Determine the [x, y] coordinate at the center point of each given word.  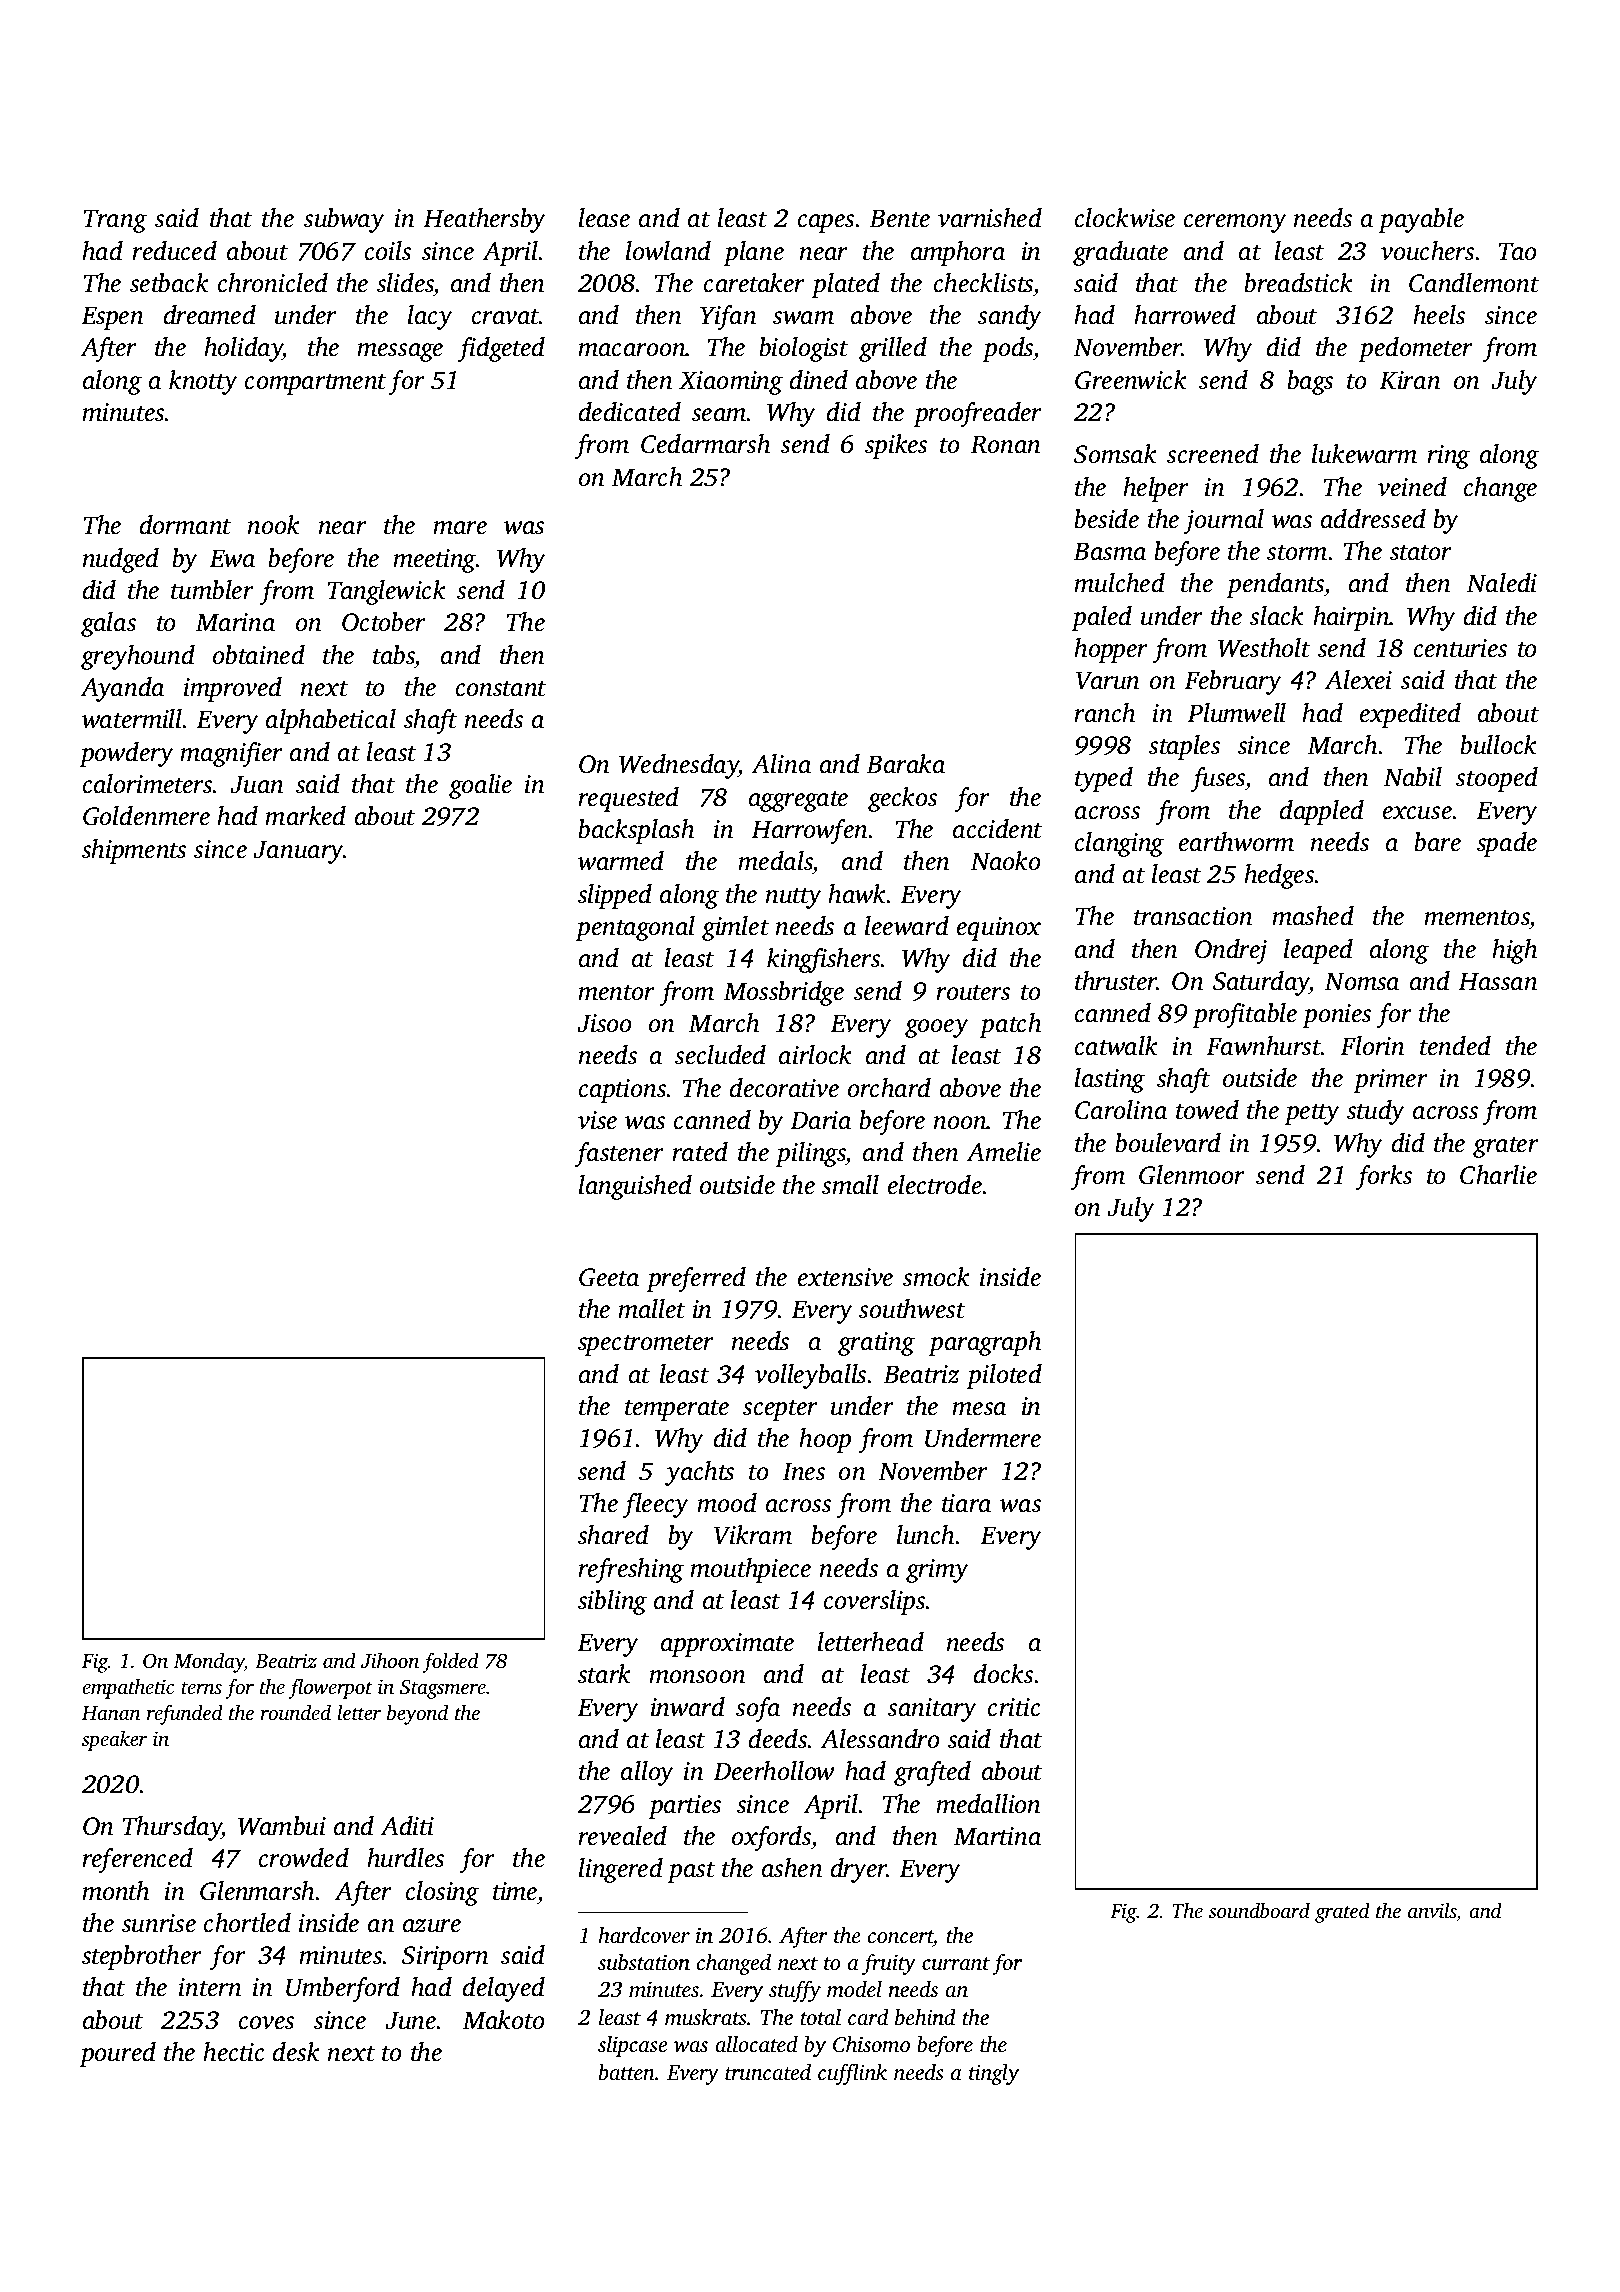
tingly [994, 2074]
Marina [235, 622]
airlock [815, 1055]
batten [627, 2072]
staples [1184, 747]
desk [296, 2052]
